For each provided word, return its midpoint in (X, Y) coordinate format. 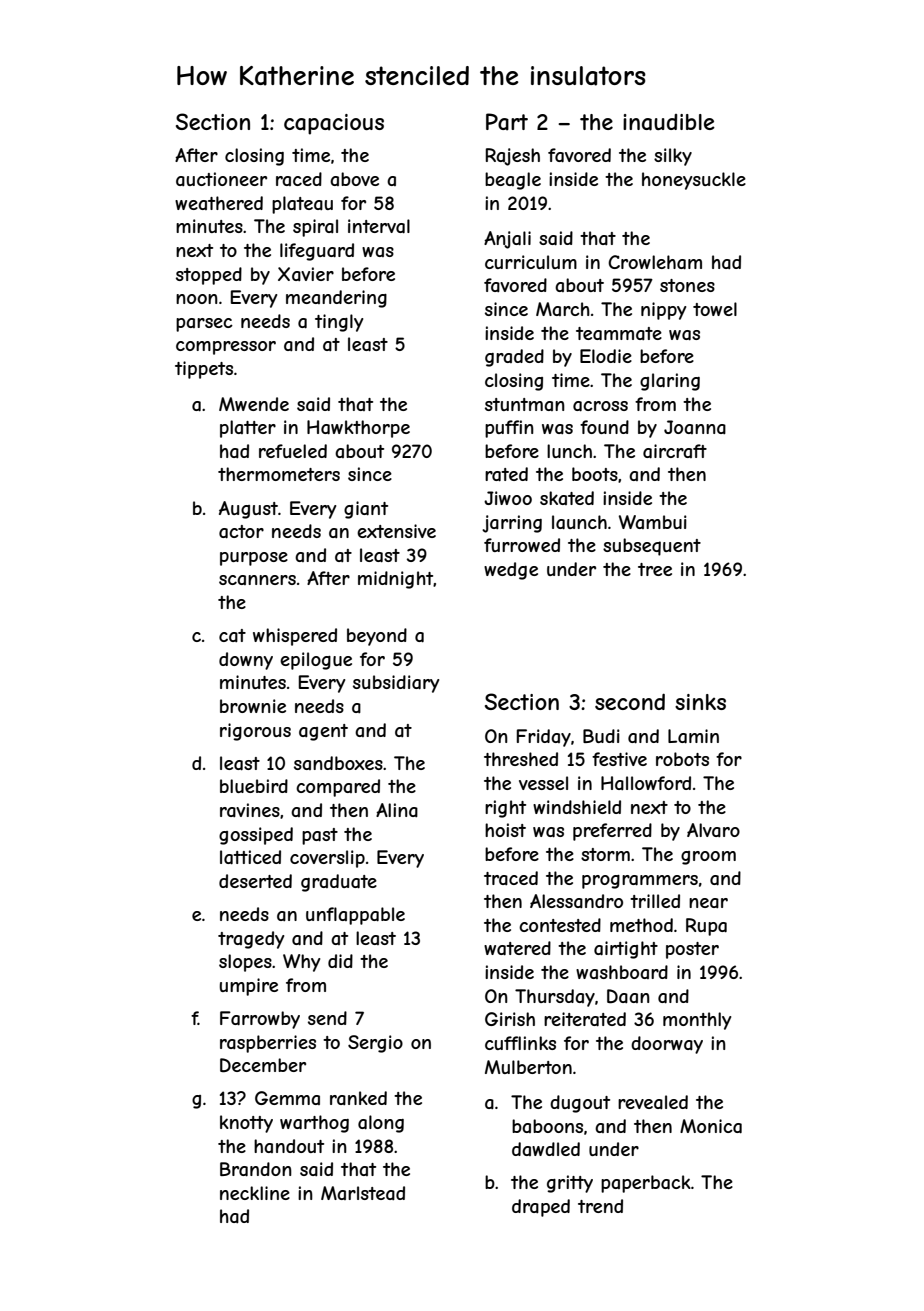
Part (507, 122)
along (381, 1124)
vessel (543, 783)
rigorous (255, 732)
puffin (509, 429)
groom (708, 858)
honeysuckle (694, 181)
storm (605, 854)
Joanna (695, 427)
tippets (204, 370)
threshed (521, 759)
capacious (334, 124)
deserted (255, 881)
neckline (255, 1193)
